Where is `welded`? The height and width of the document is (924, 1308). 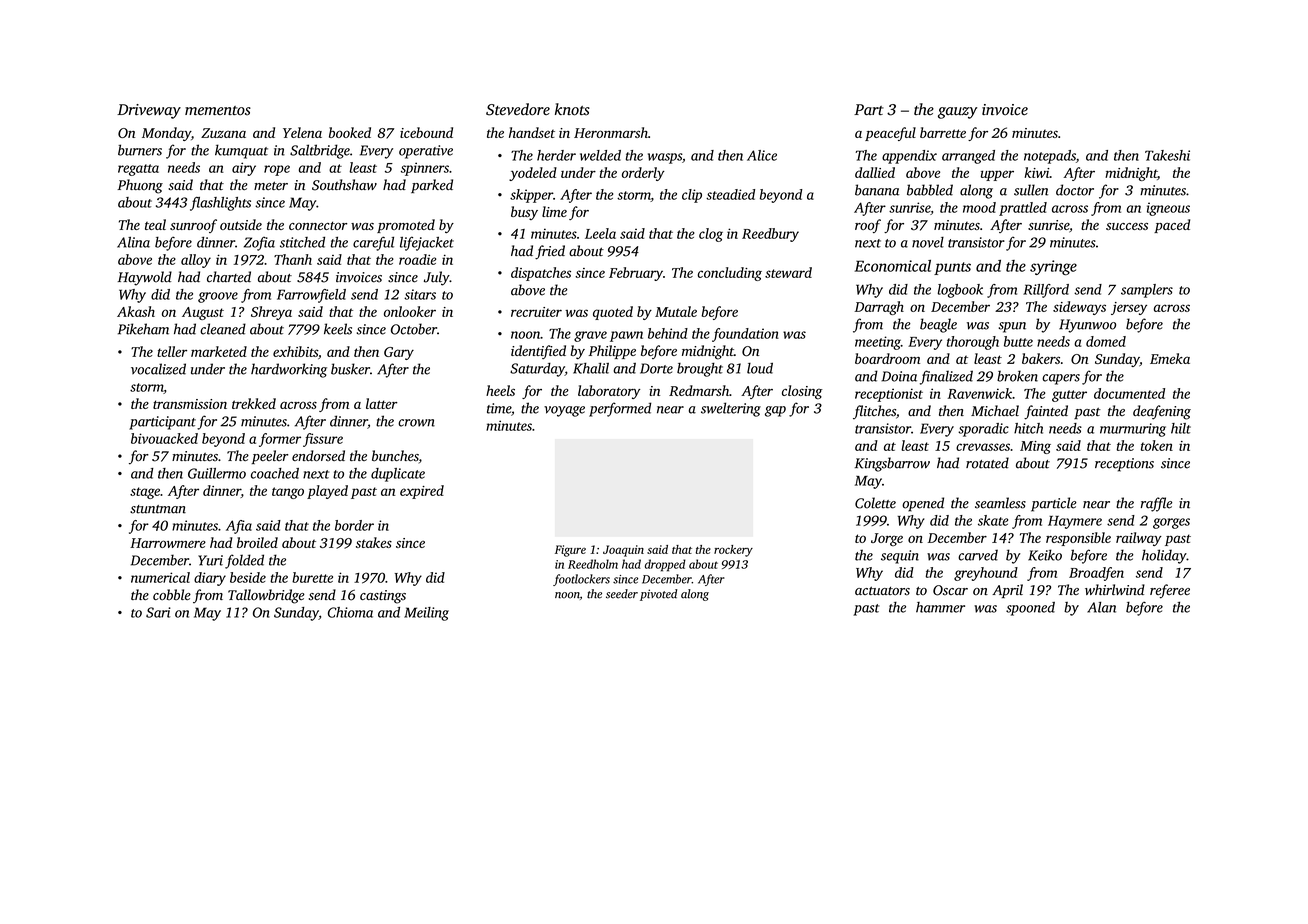
welded is located at coordinates (600, 155).
